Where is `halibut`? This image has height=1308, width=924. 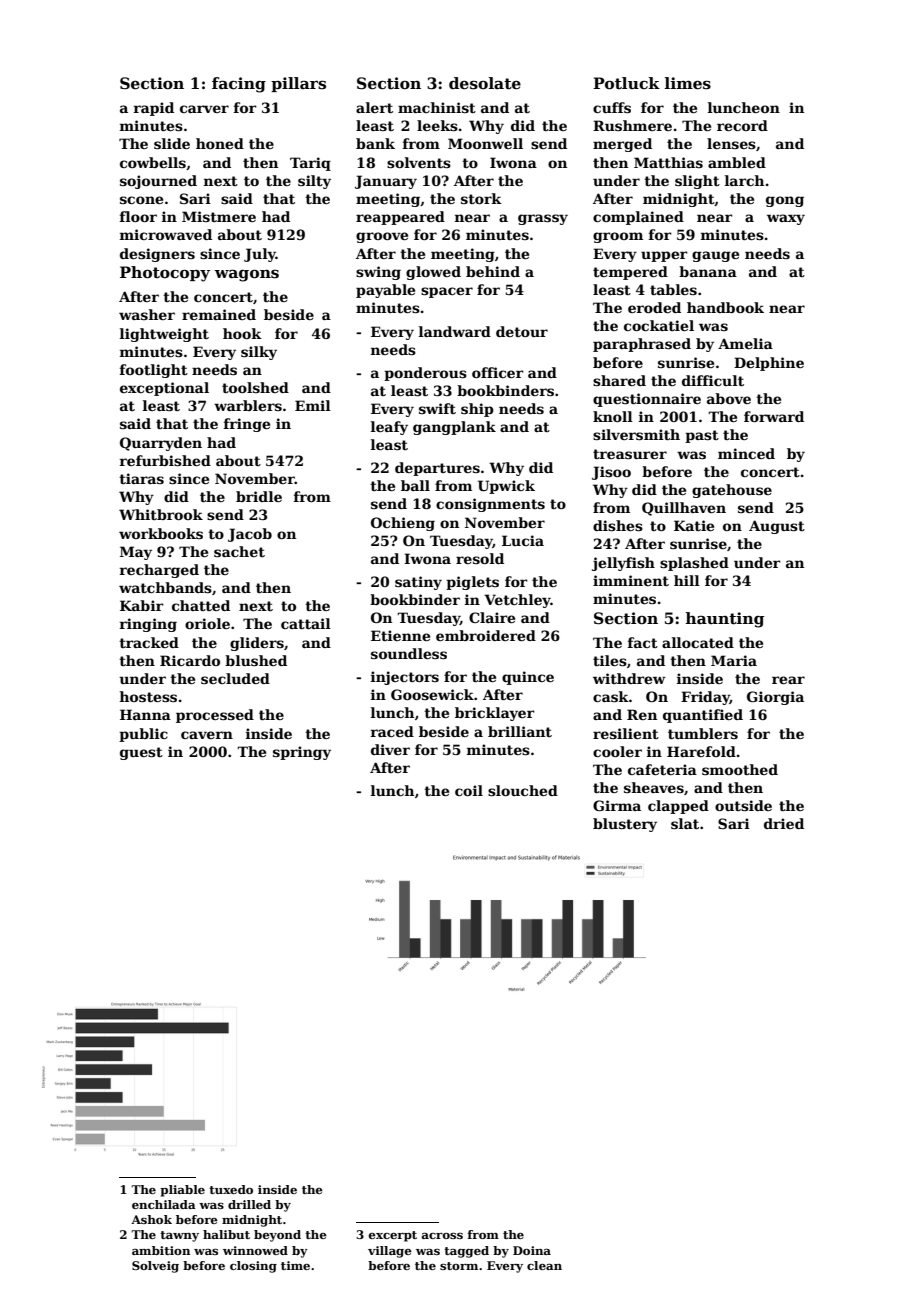 halibut is located at coordinates (226, 1234).
